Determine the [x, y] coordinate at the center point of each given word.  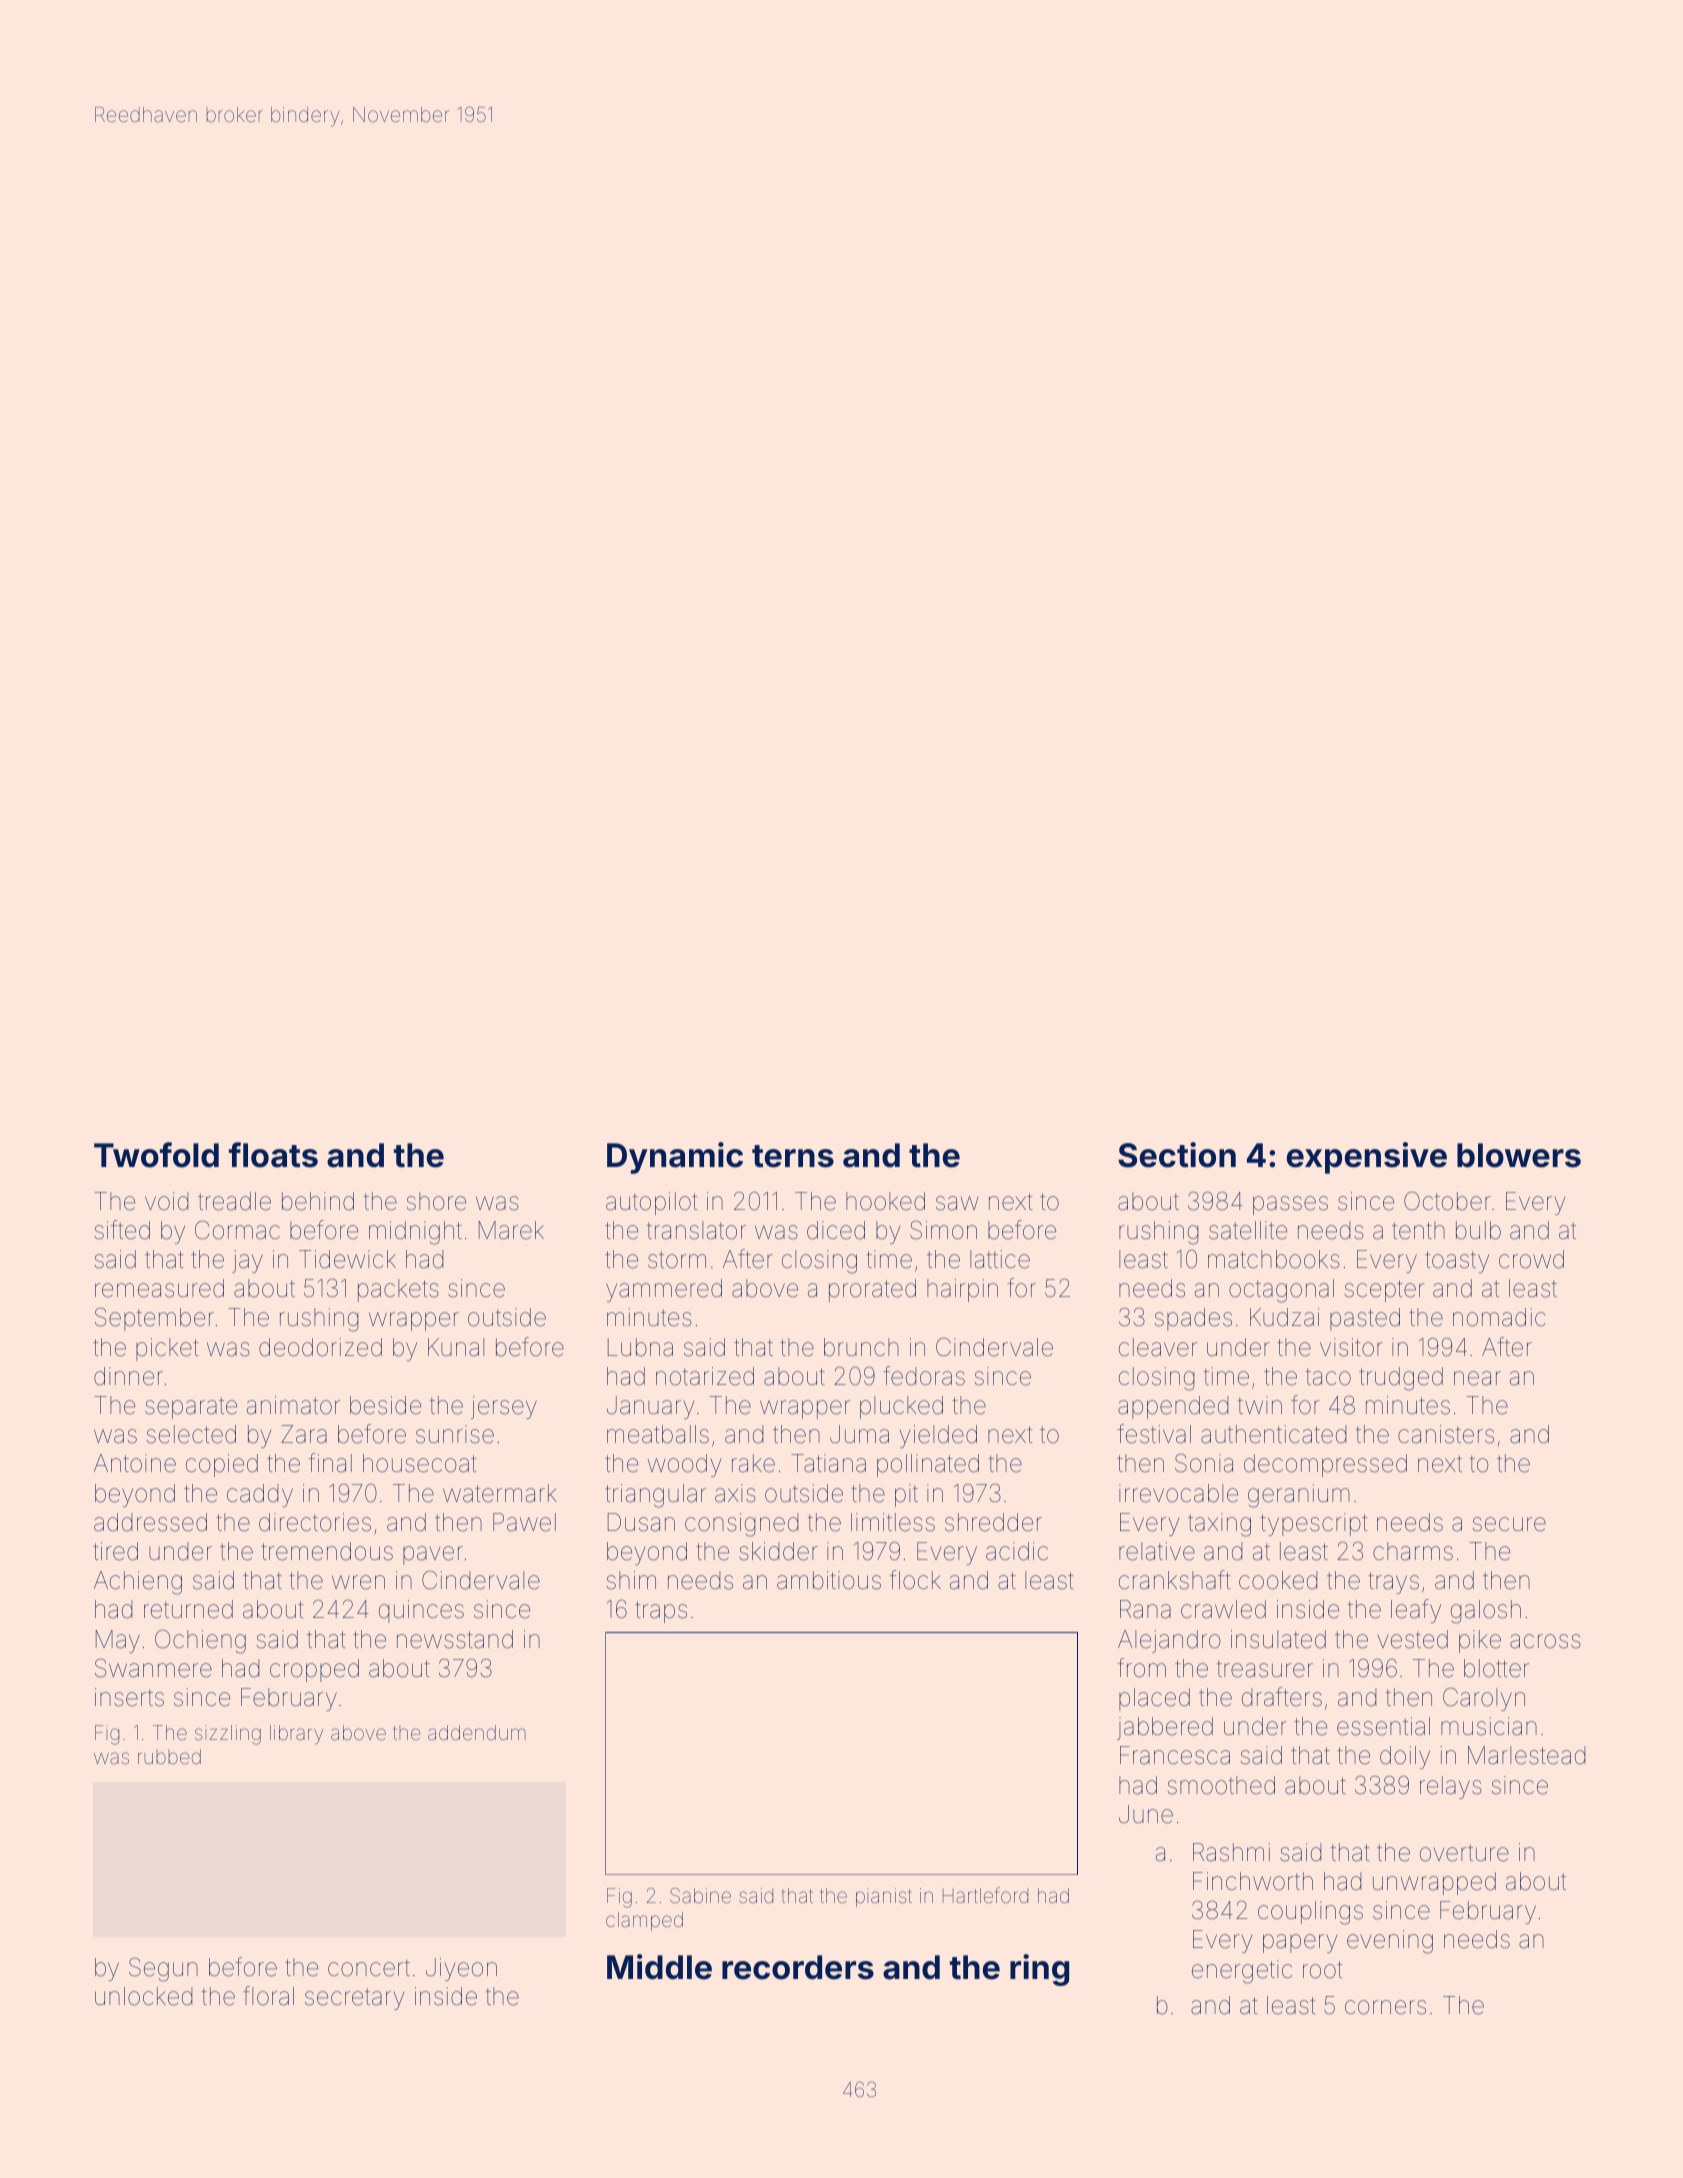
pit [906, 1495]
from [1141, 1668]
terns [793, 1156]
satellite [1248, 1230]
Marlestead [1526, 1755]
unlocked [143, 1996]
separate [191, 1408]
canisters [1446, 1434]
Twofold [156, 1155]
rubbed [169, 1756]
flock [915, 1580]
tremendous [327, 1551]
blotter [1496, 1668]
